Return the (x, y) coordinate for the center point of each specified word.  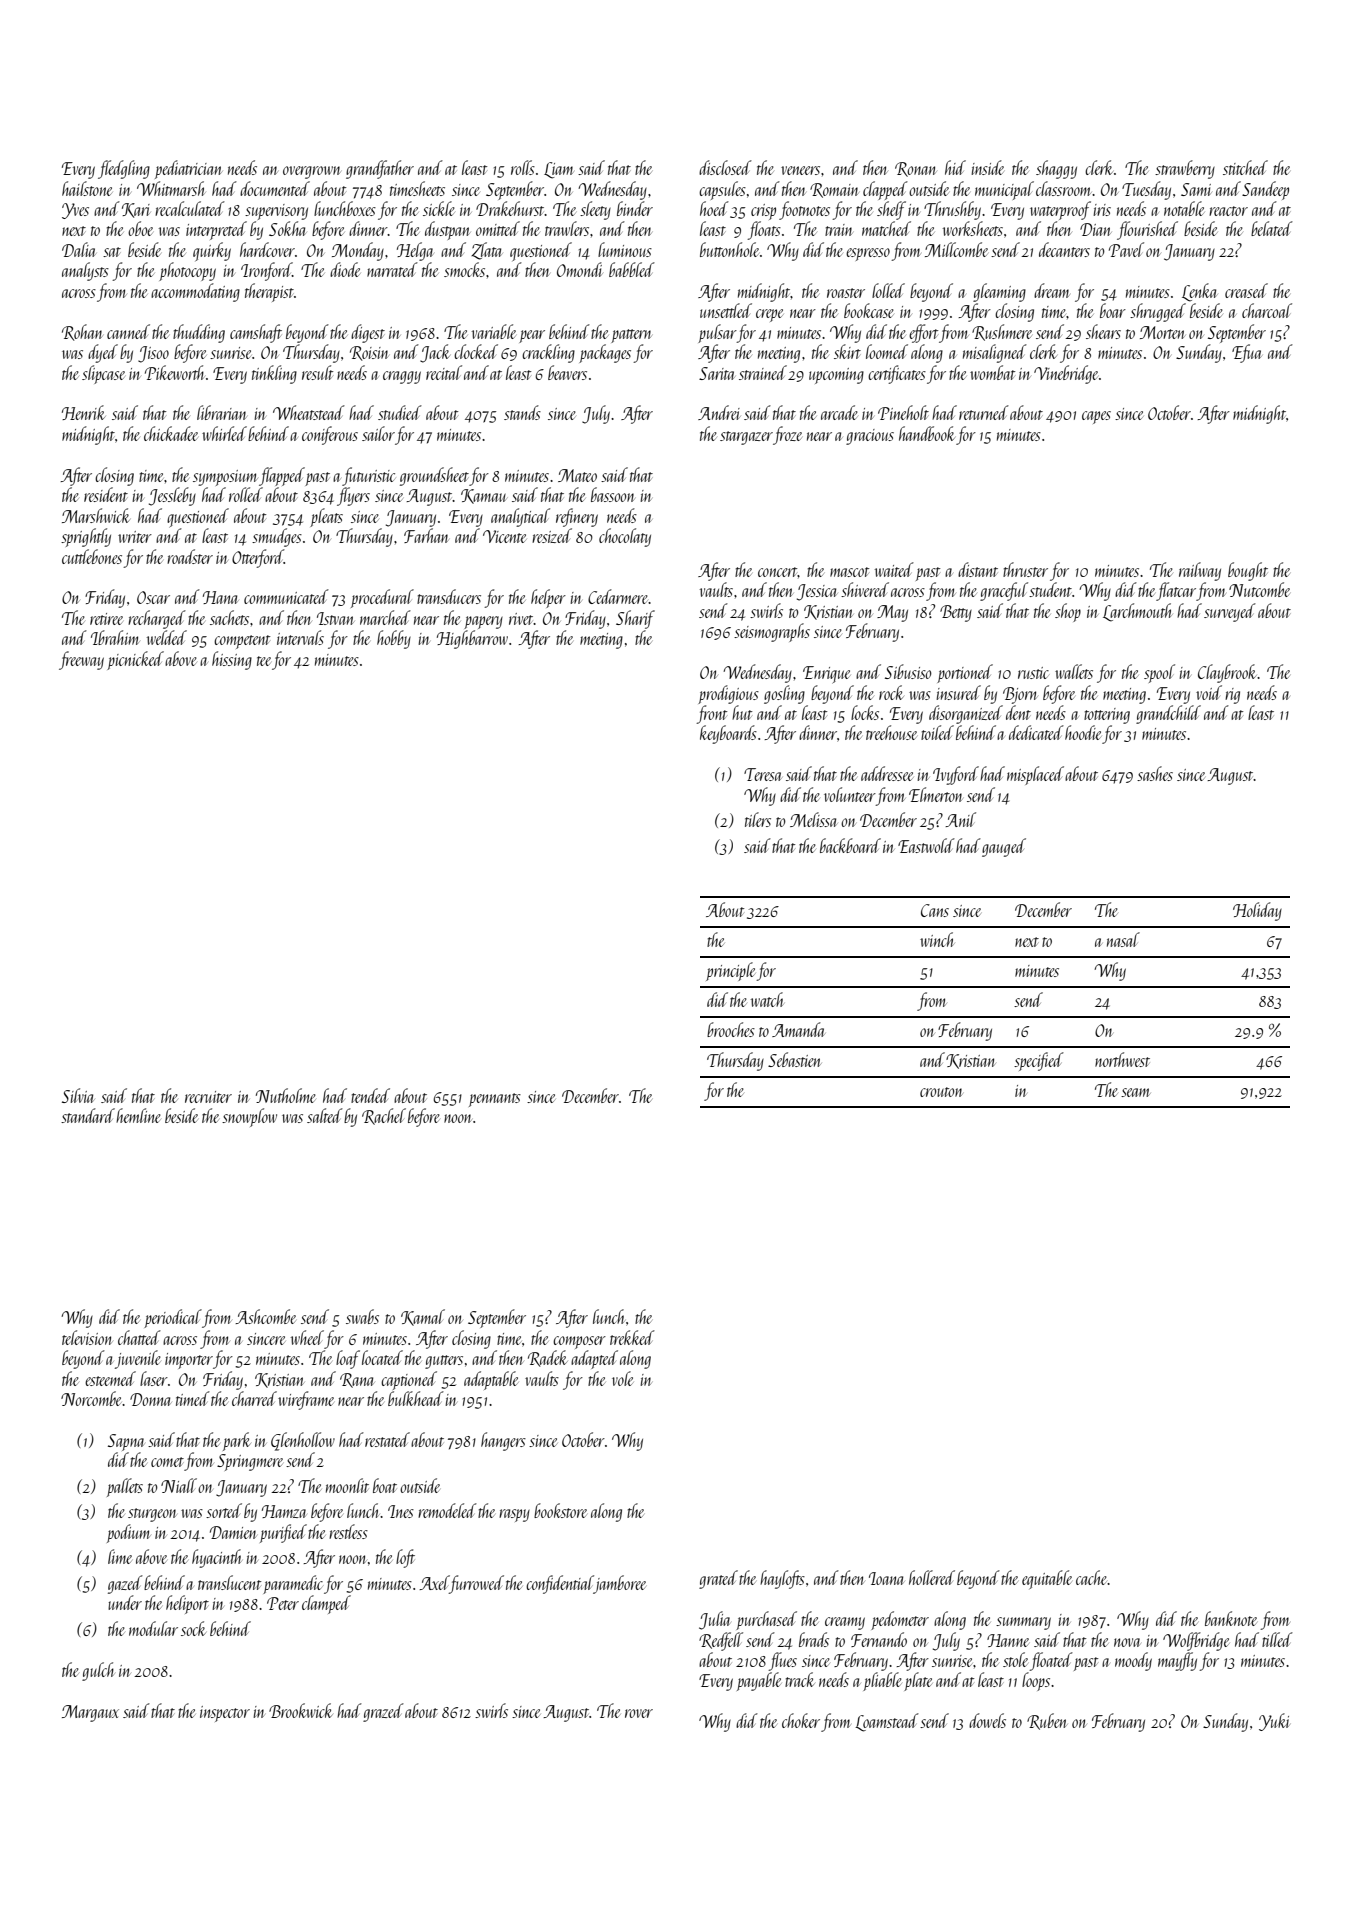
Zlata (487, 251)
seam (1136, 1092)
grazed (383, 1712)
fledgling (124, 169)
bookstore (560, 1510)
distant (978, 569)
